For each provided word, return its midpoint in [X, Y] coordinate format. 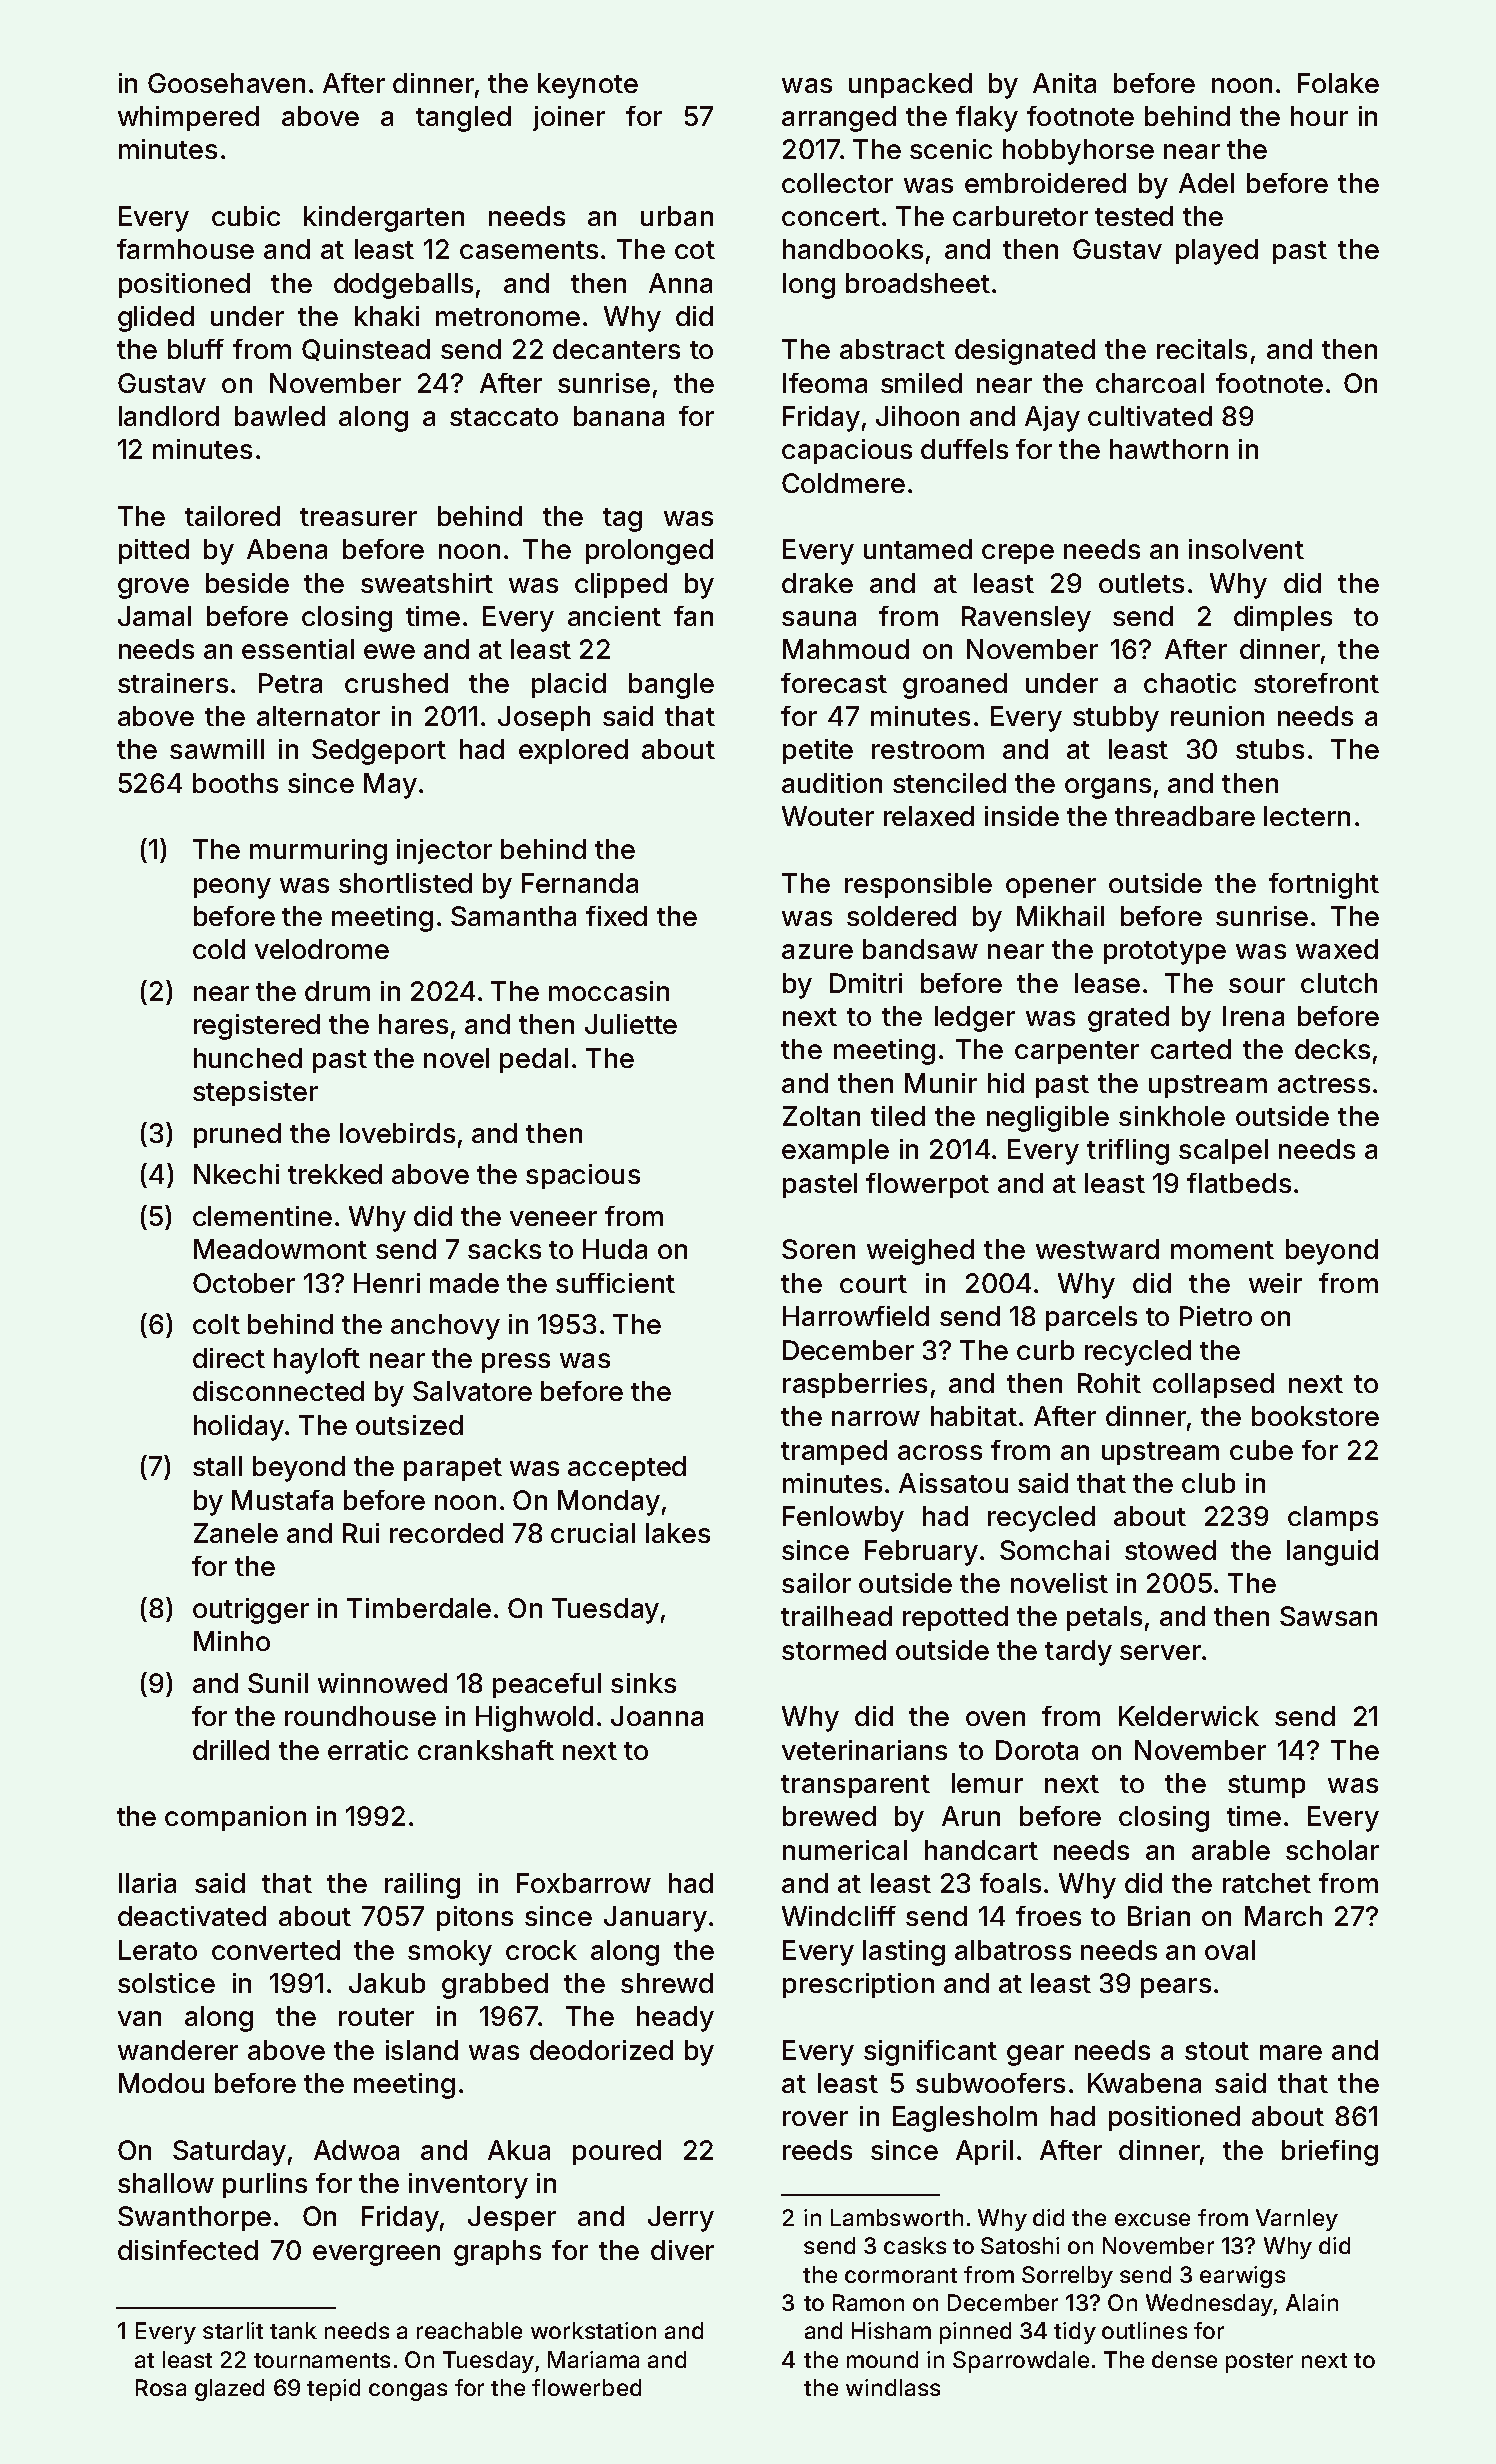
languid [1332, 1553]
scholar [1332, 1850]
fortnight [1324, 886]
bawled [280, 416]
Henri [387, 1283]
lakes [678, 1533]
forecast [834, 683]
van [139, 2018]
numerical [845, 1850]
